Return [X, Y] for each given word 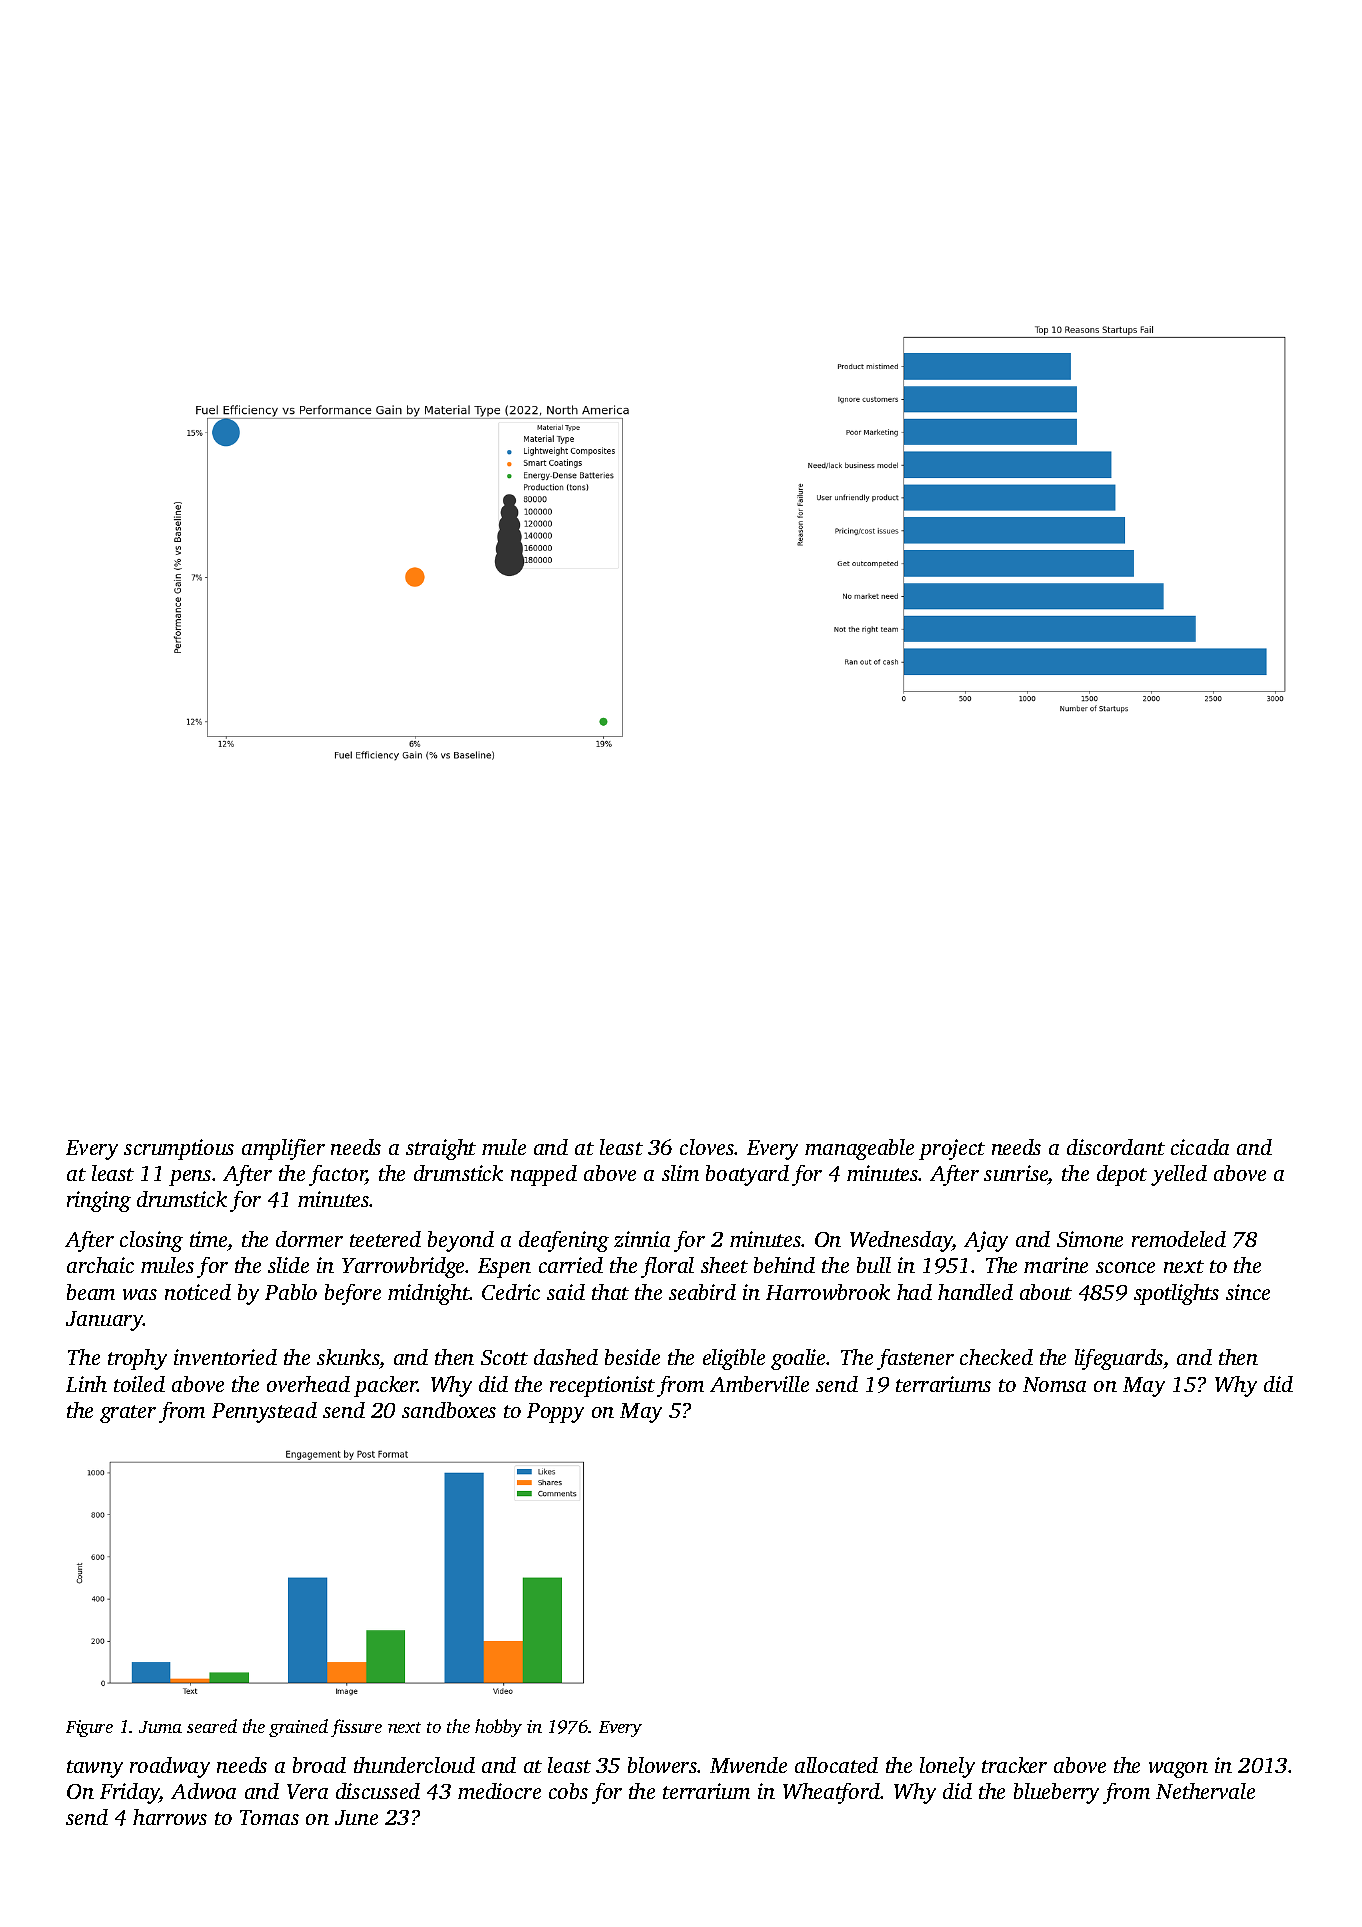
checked [996, 1357]
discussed [378, 1791]
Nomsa [1054, 1384]
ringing [99, 1201]
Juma [160, 1727]
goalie [799, 1359]
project [952, 1149]
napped [544, 1175]
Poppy [555, 1413]
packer [386, 1386]
